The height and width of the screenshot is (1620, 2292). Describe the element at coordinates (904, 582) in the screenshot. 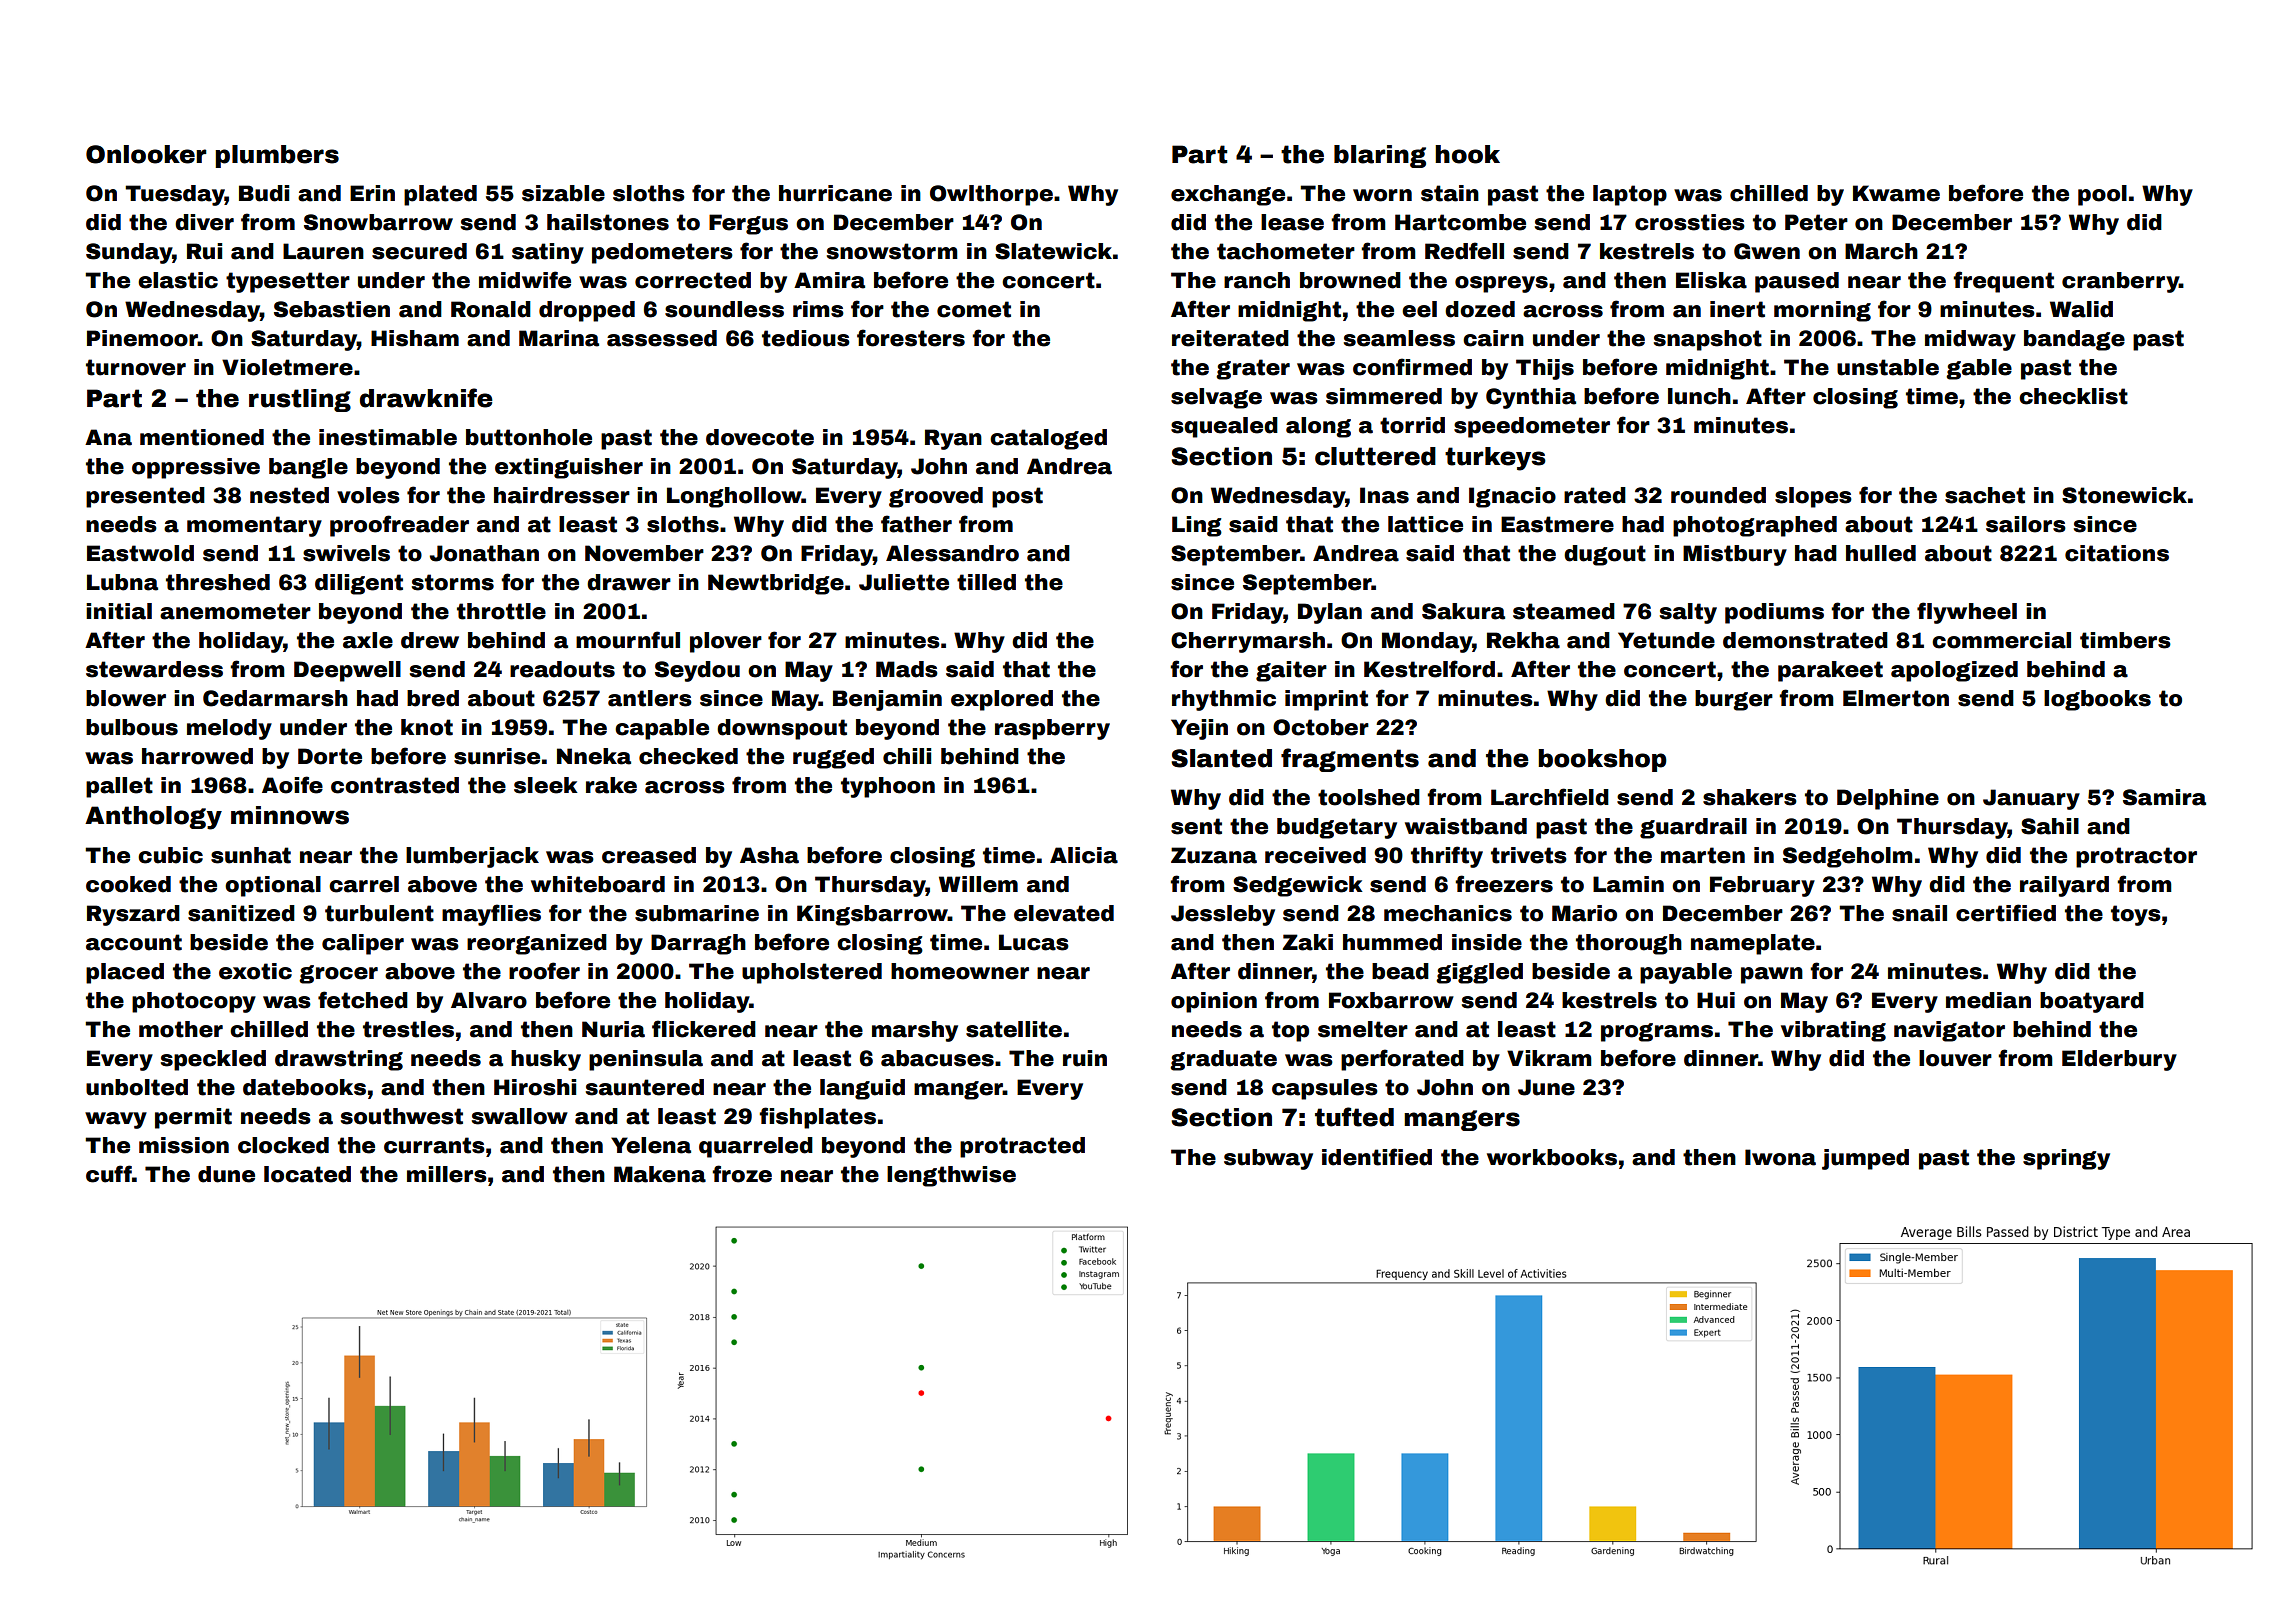

I see `Juliette` at that location.
